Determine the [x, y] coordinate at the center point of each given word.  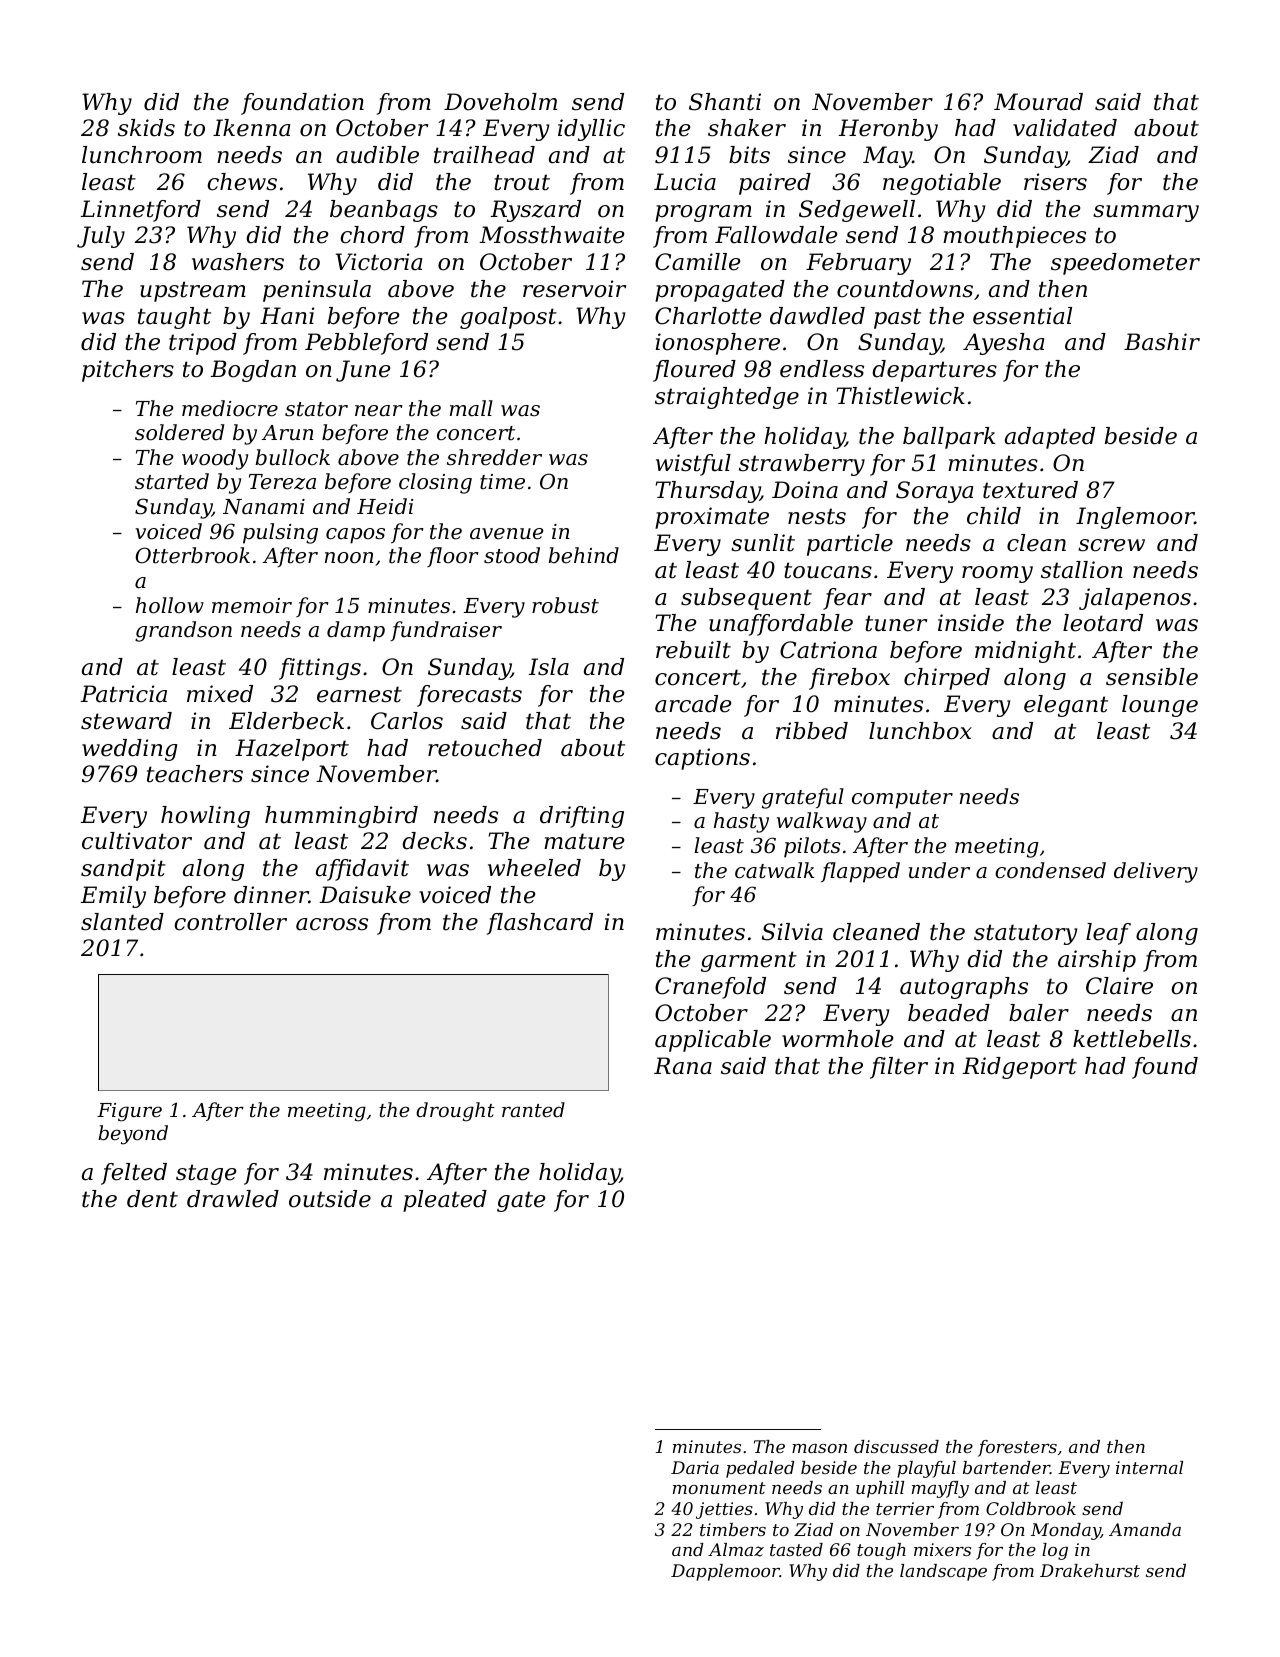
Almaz [736, 1550]
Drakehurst [1090, 1570]
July [101, 237]
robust [565, 605]
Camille [697, 262]
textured [1030, 490]
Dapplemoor [725, 1572]
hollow [170, 605]
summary [1146, 213]
